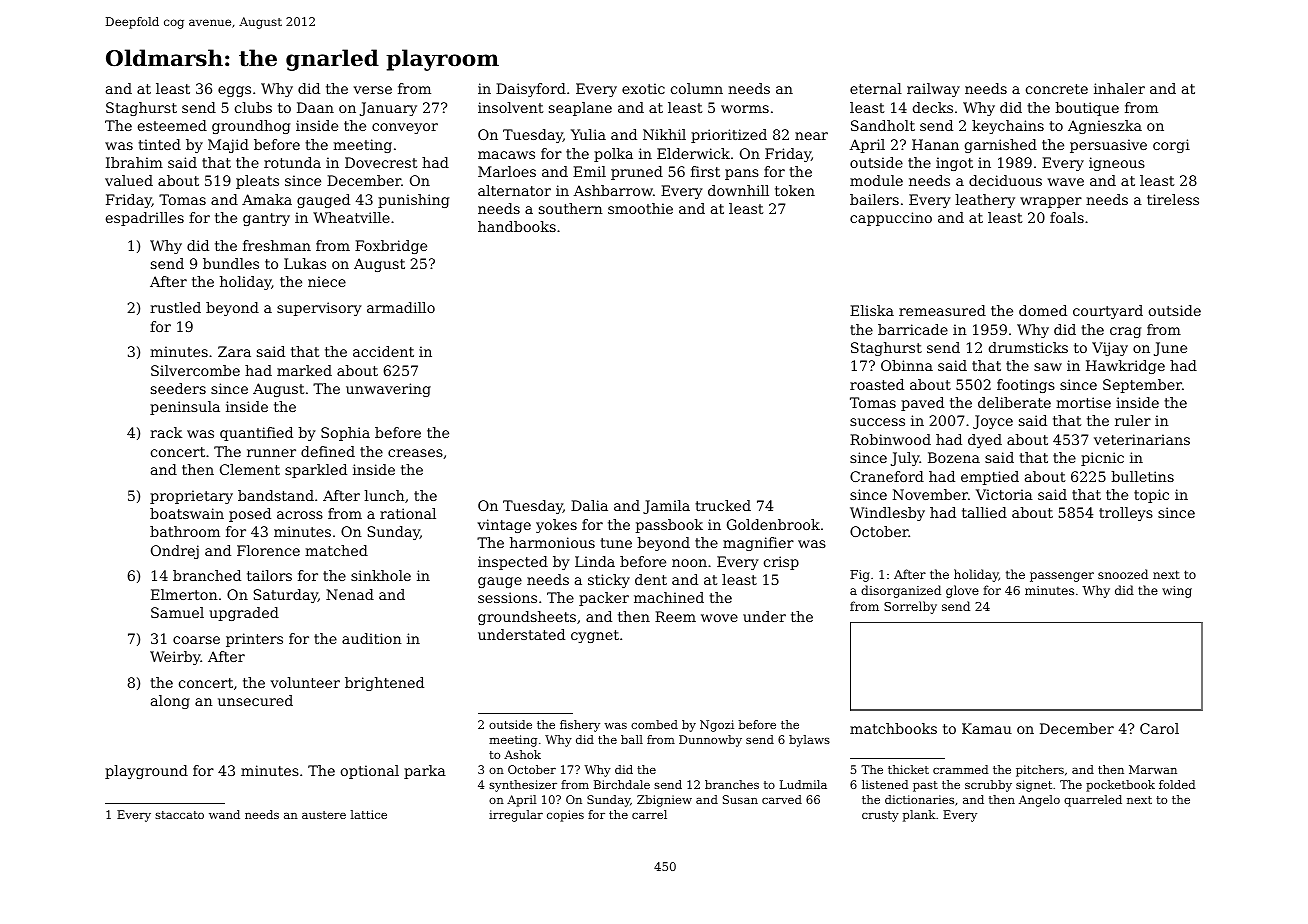 The width and height of the screenshot is (1308, 924). I want to click on alternator, so click(514, 190).
